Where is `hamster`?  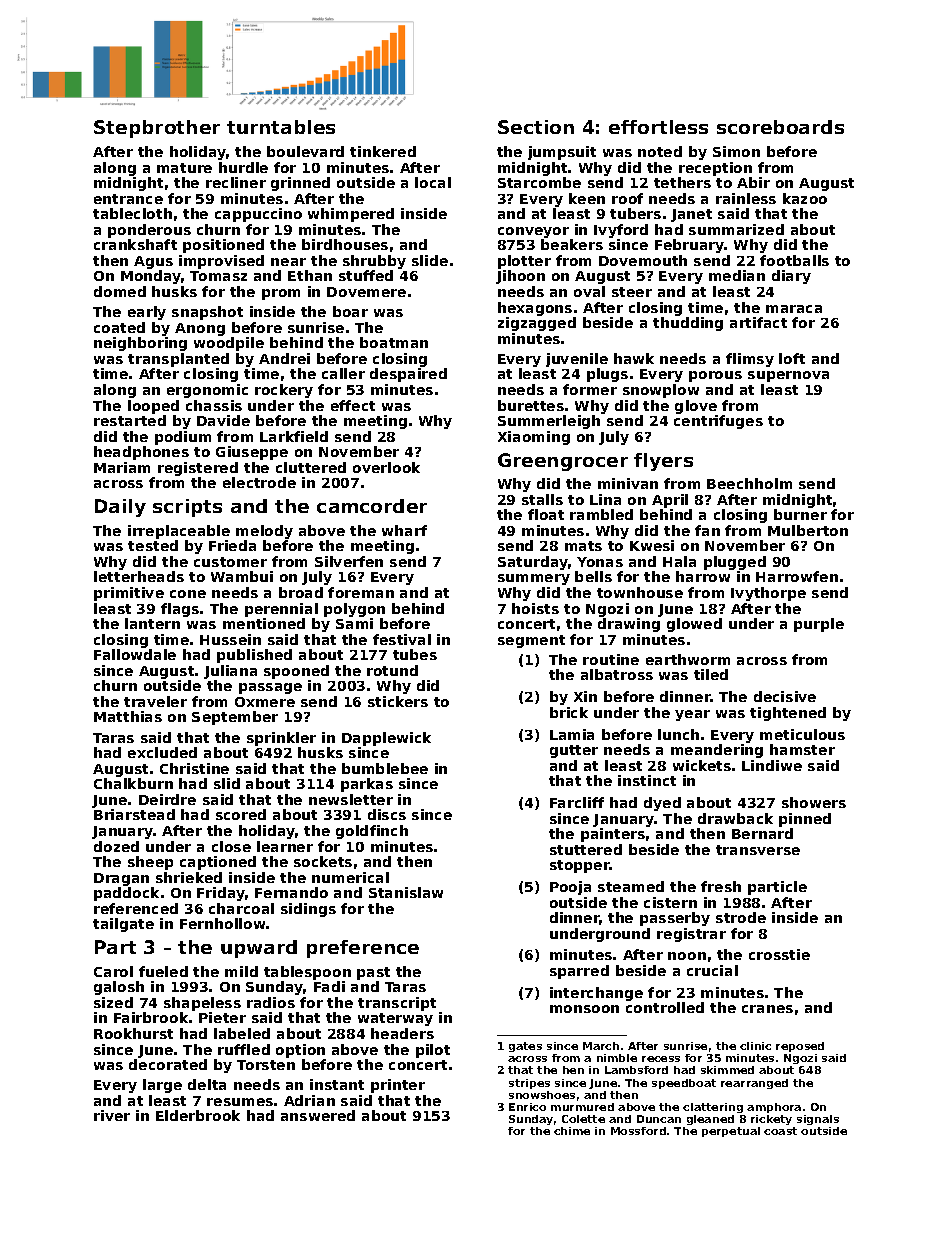 hamster is located at coordinates (802, 749).
